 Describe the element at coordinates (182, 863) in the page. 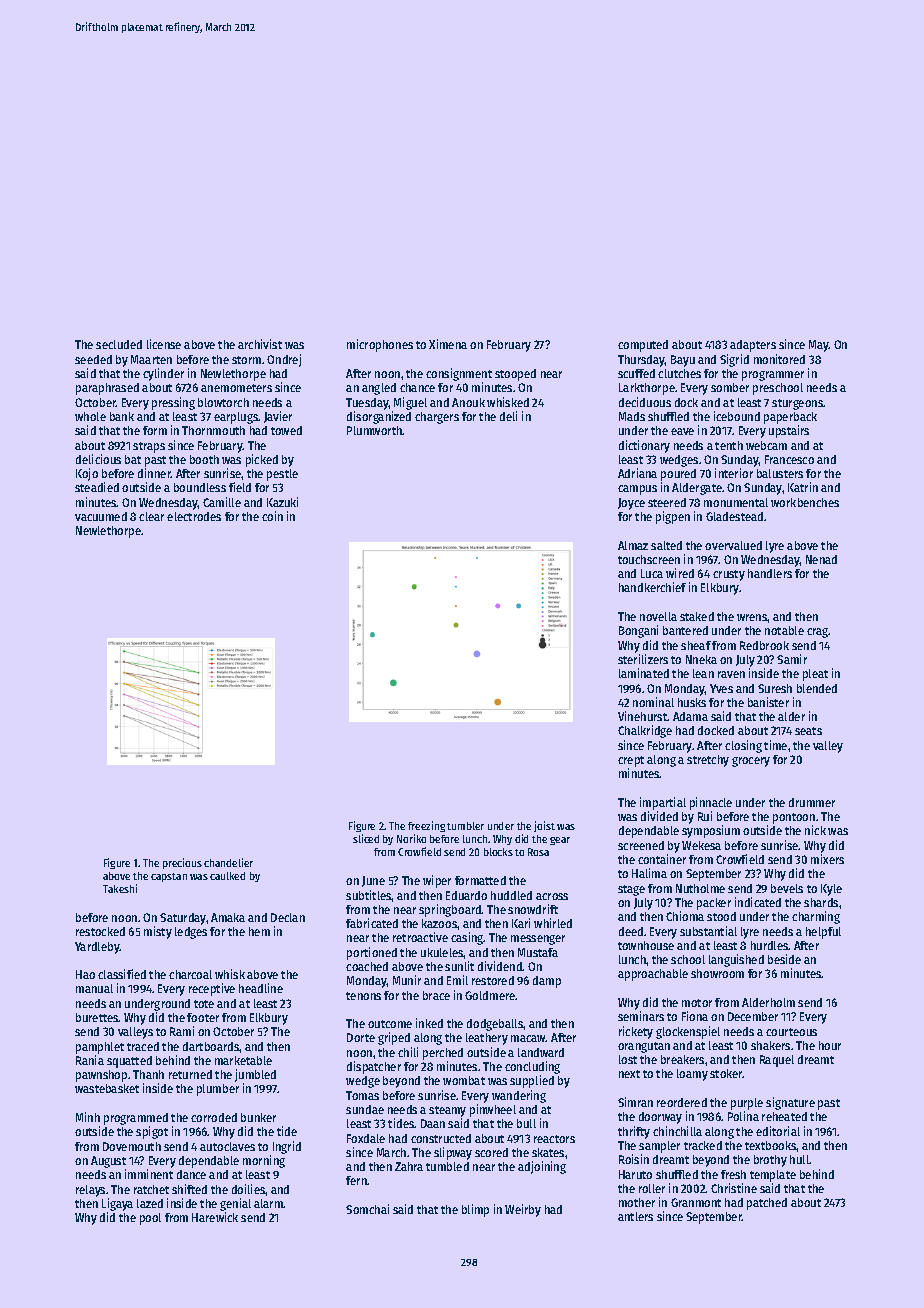

I see `precious` at that location.
